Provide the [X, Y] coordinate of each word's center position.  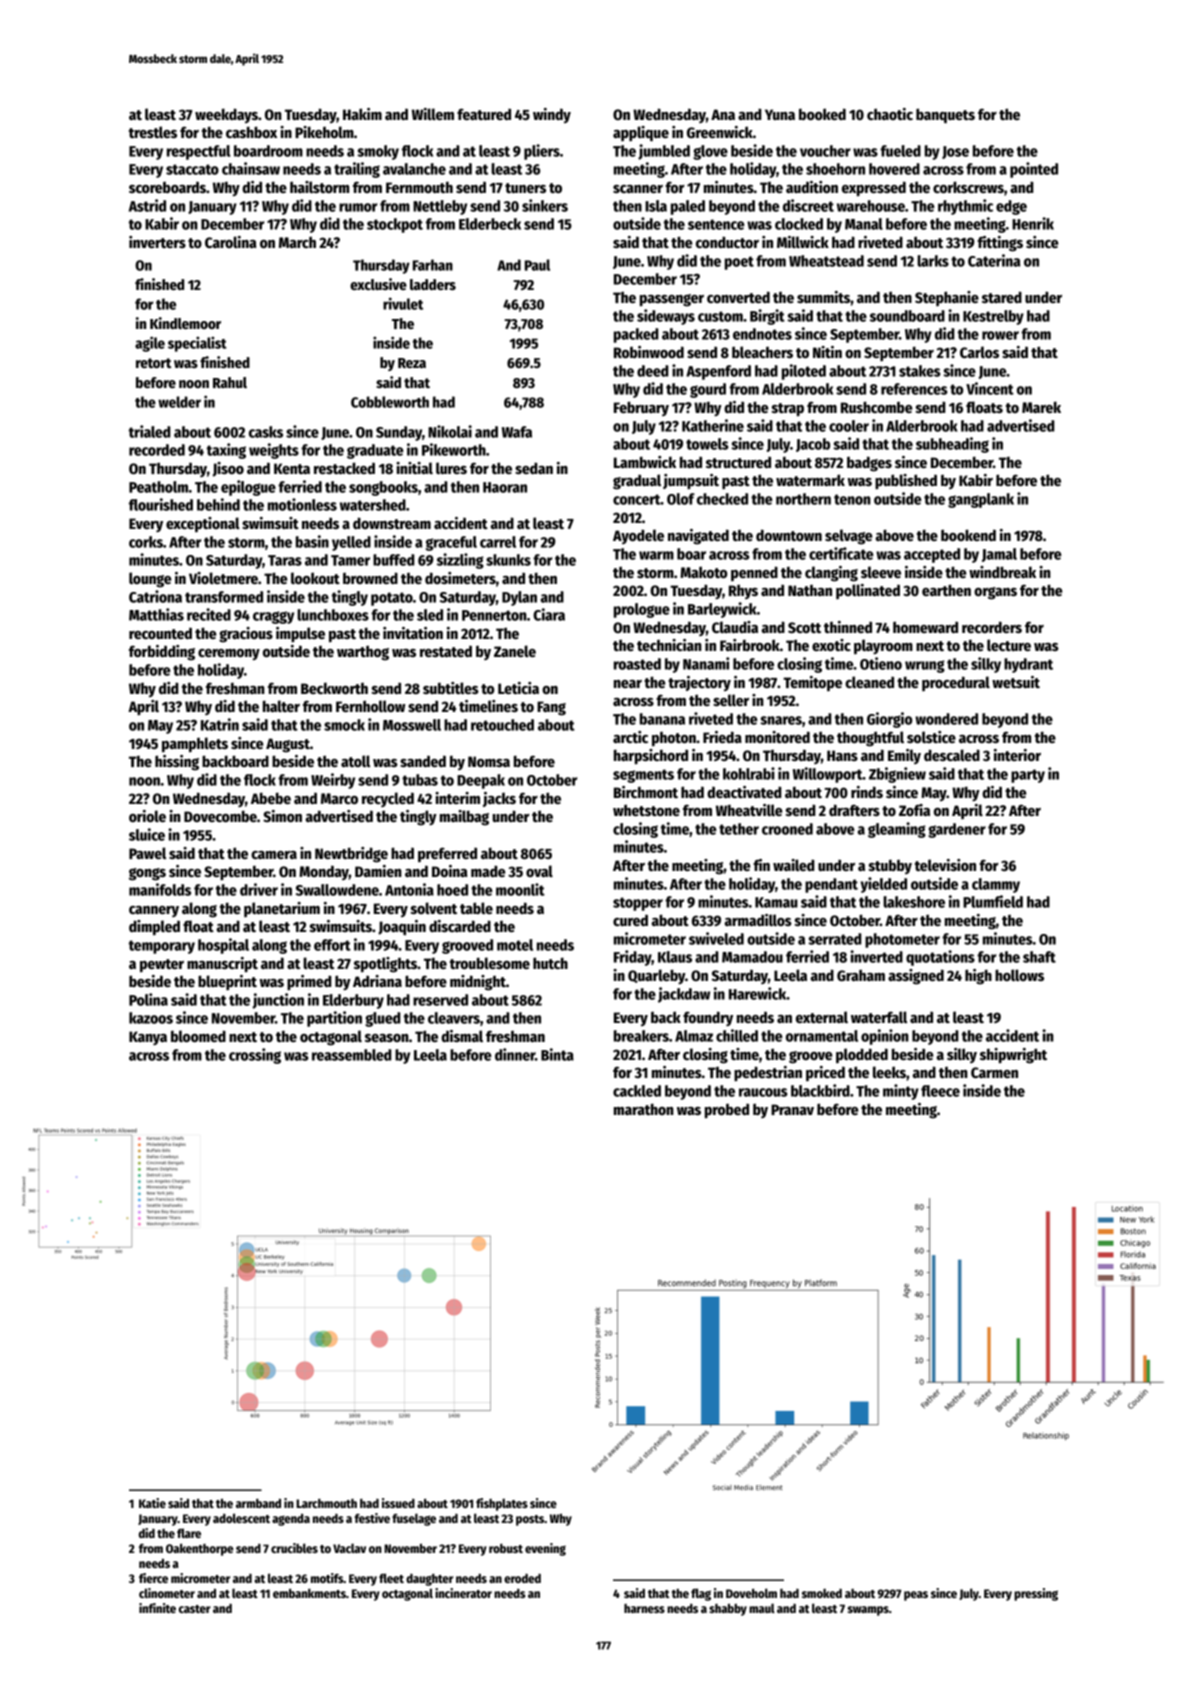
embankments [309, 1593]
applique [641, 133]
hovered [894, 169]
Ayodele [638, 536]
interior [1017, 755]
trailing [357, 170]
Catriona [155, 596]
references [914, 389]
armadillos [758, 920]
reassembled [352, 1055]
